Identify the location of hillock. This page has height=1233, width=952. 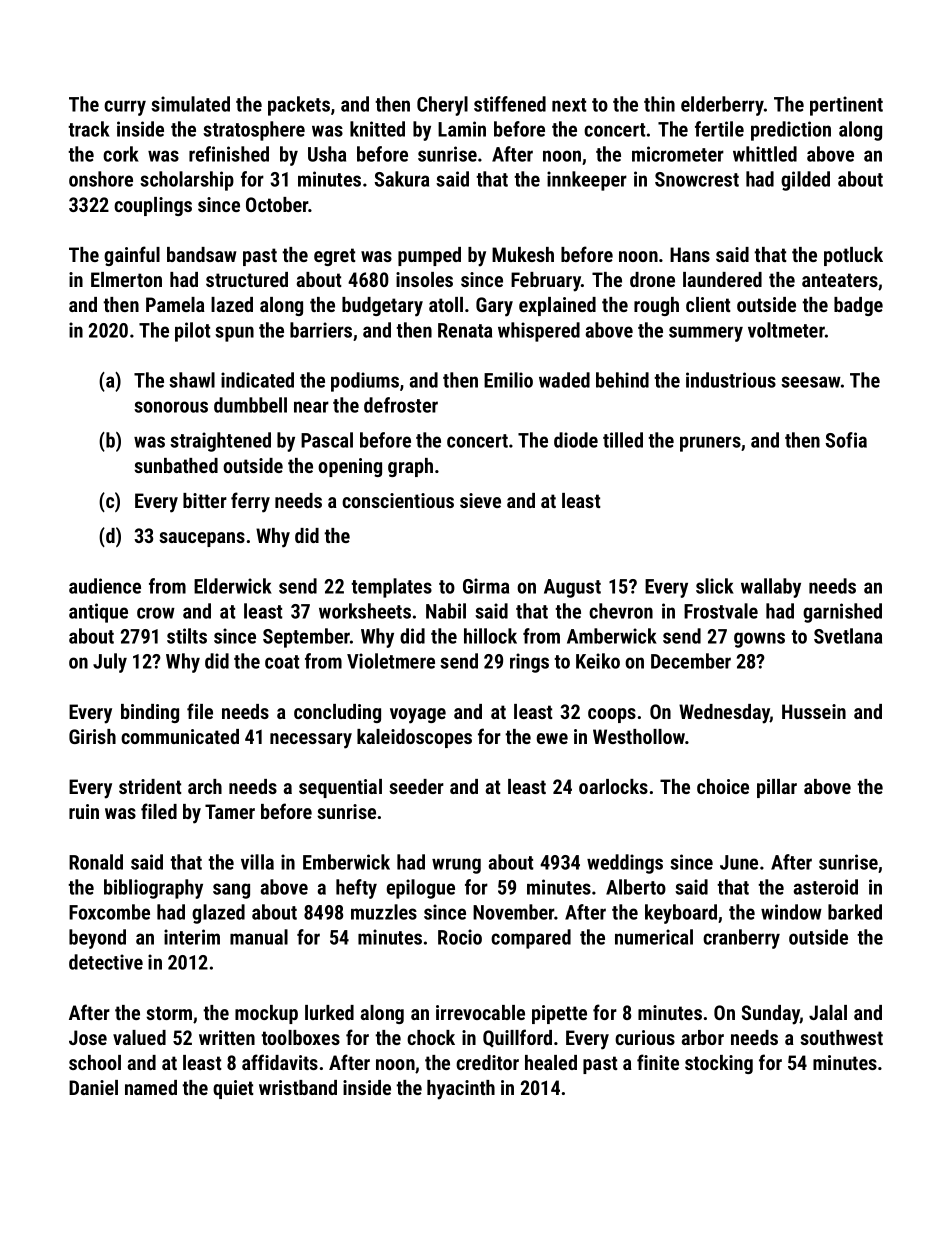
(490, 636).
